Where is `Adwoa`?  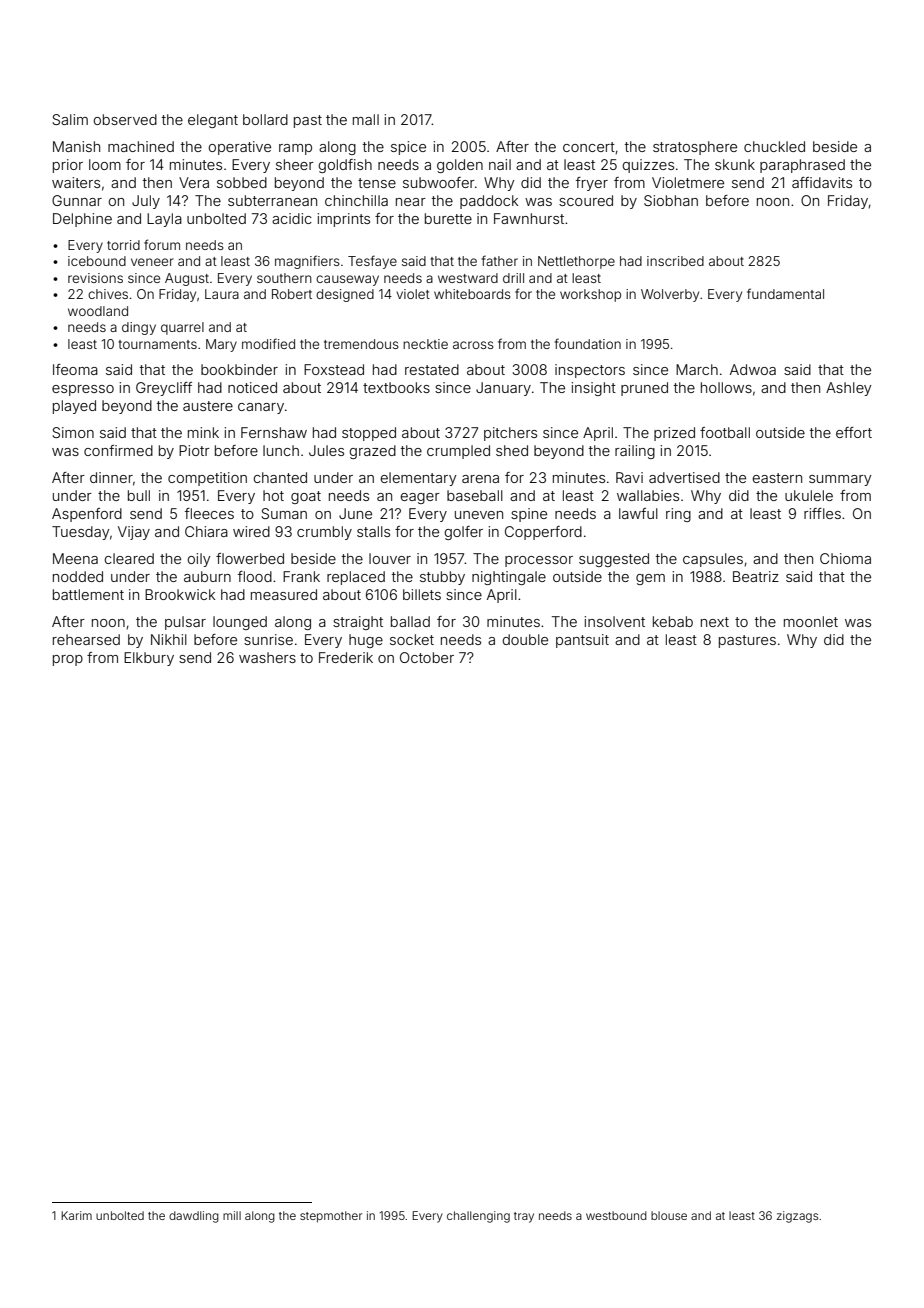
Adwoa is located at coordinates (753, 369).
